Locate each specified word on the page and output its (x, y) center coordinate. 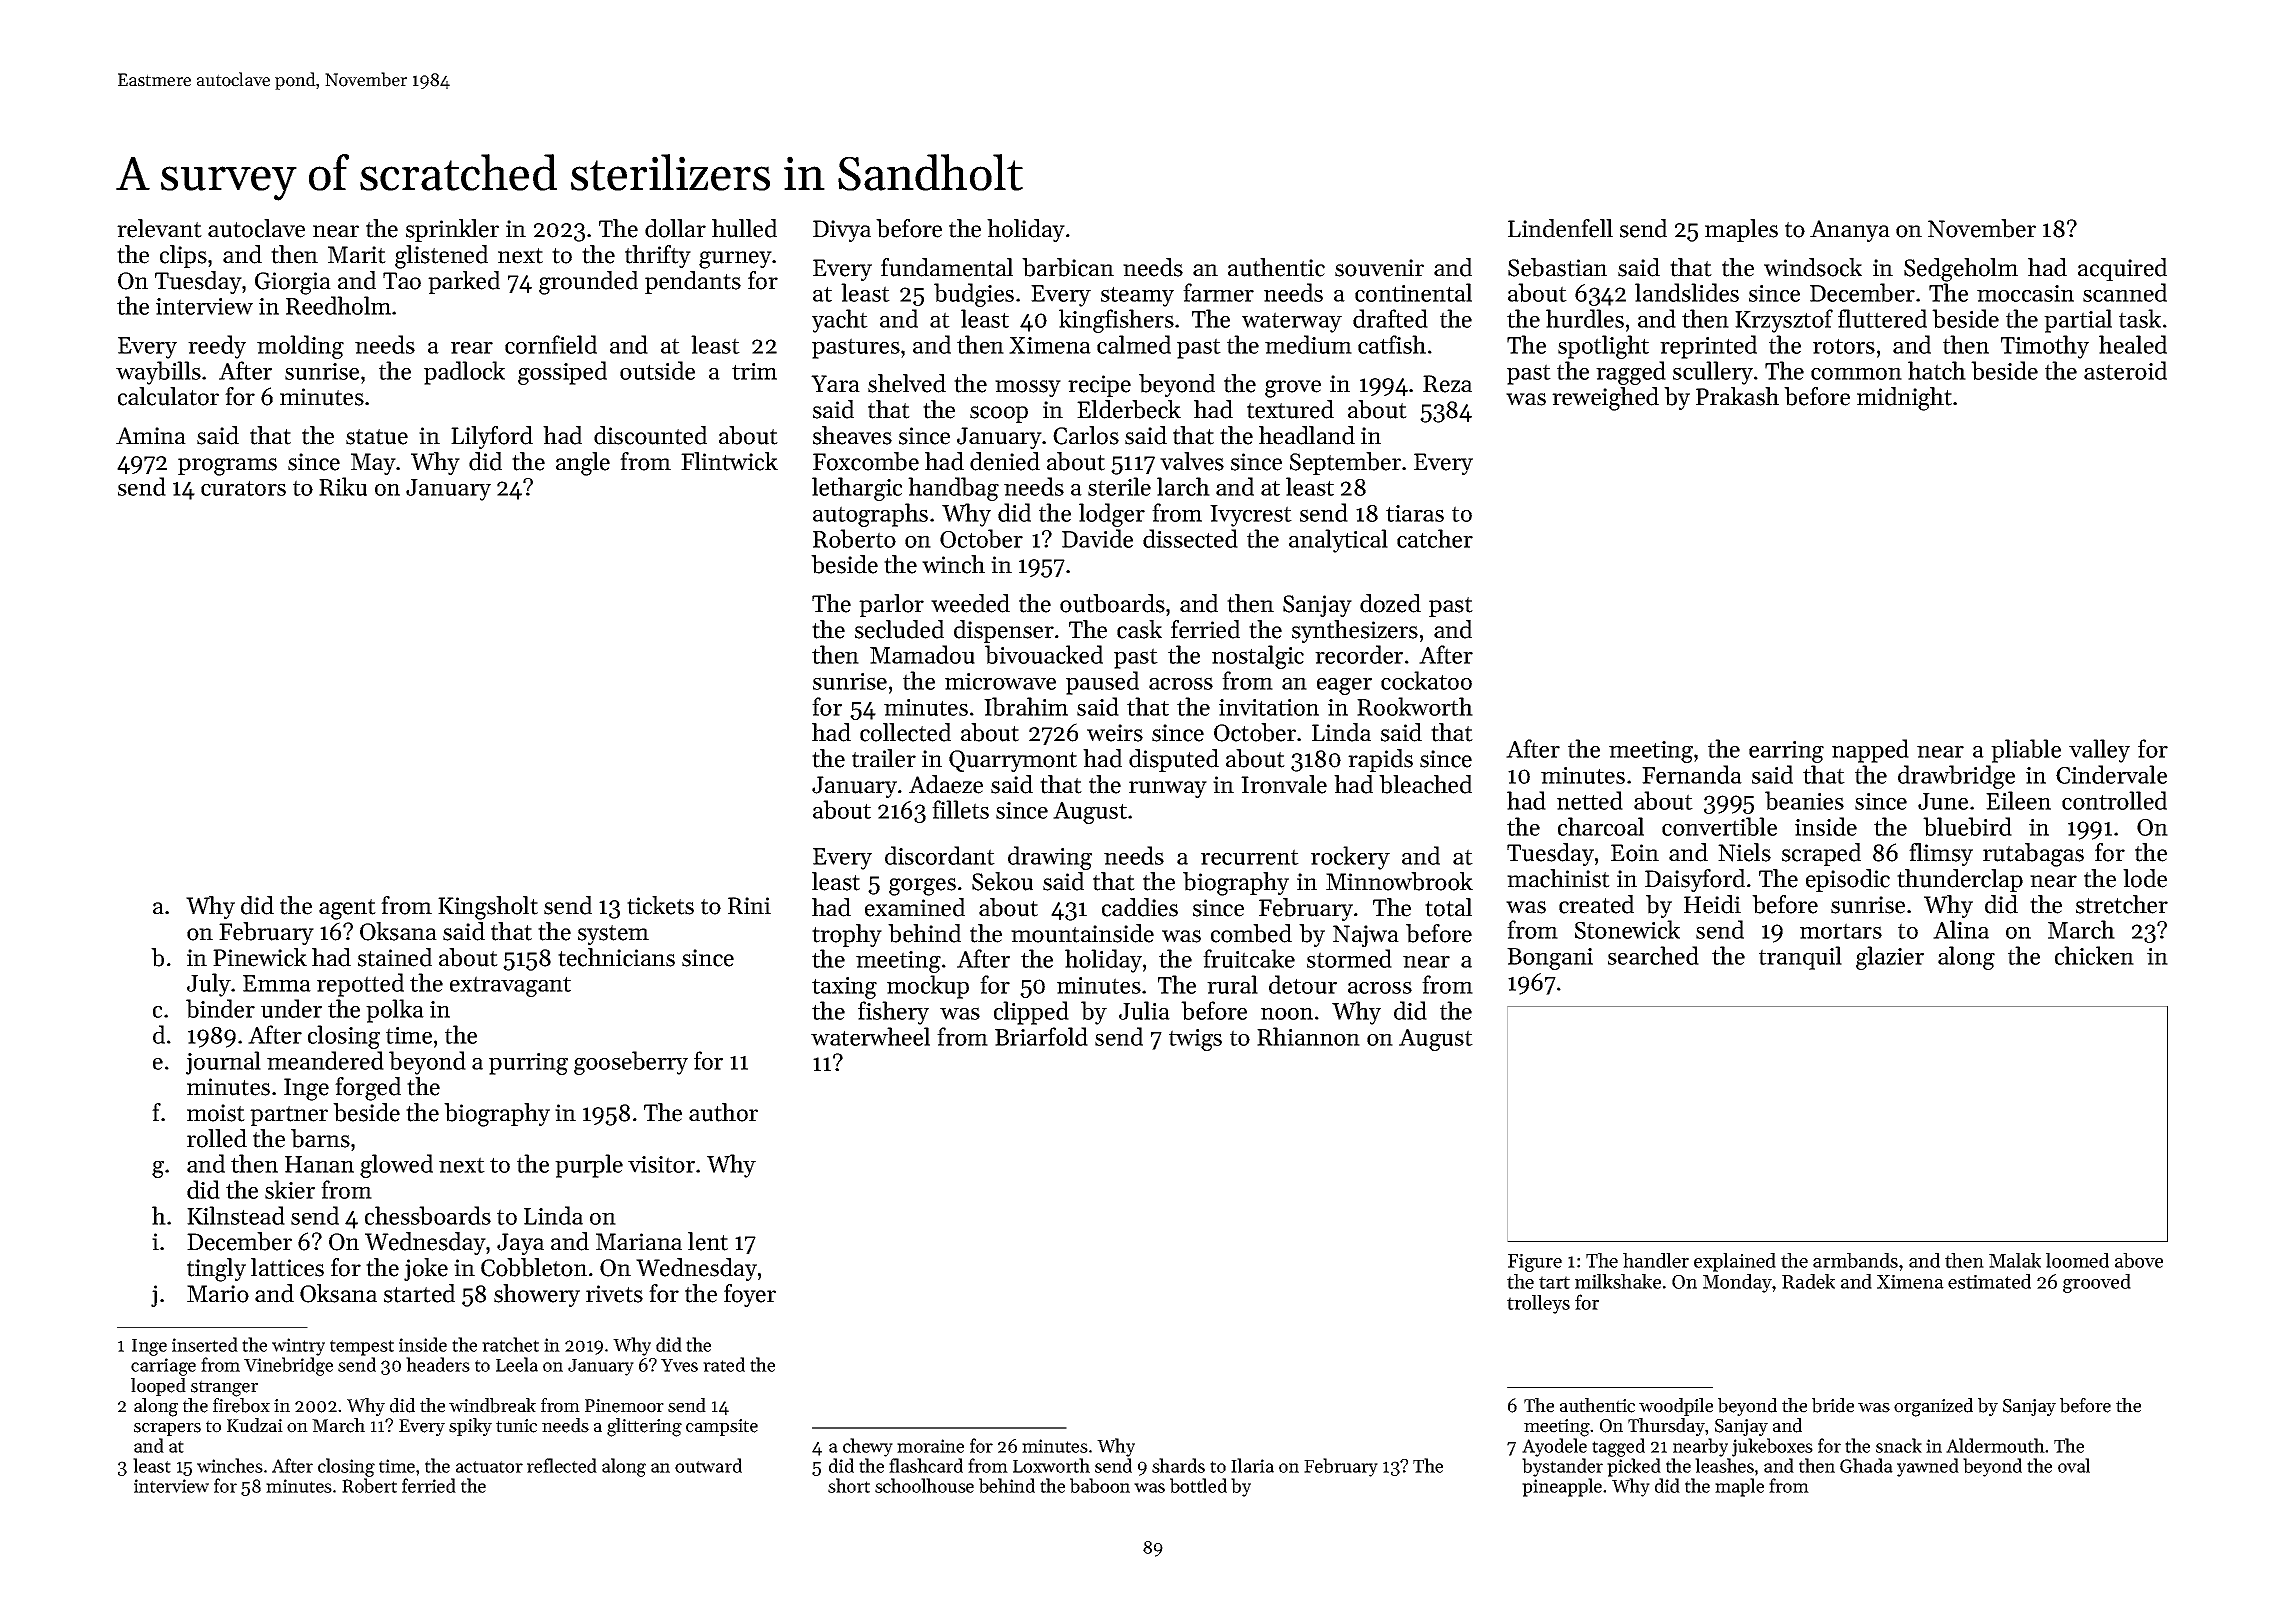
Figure (1535, 1263)
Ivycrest (1251, 516)
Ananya (1850, 231)
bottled (1198, 1485)
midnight (1904, 399)
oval (2074, 1465)
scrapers (167, 1429)
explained (1735, 1262)
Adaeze (946, 784)
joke (426, 1269)
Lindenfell (1560, 228)
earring (1786, 752)
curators (243, 488)
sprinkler (452, 230)
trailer (884, 758)
